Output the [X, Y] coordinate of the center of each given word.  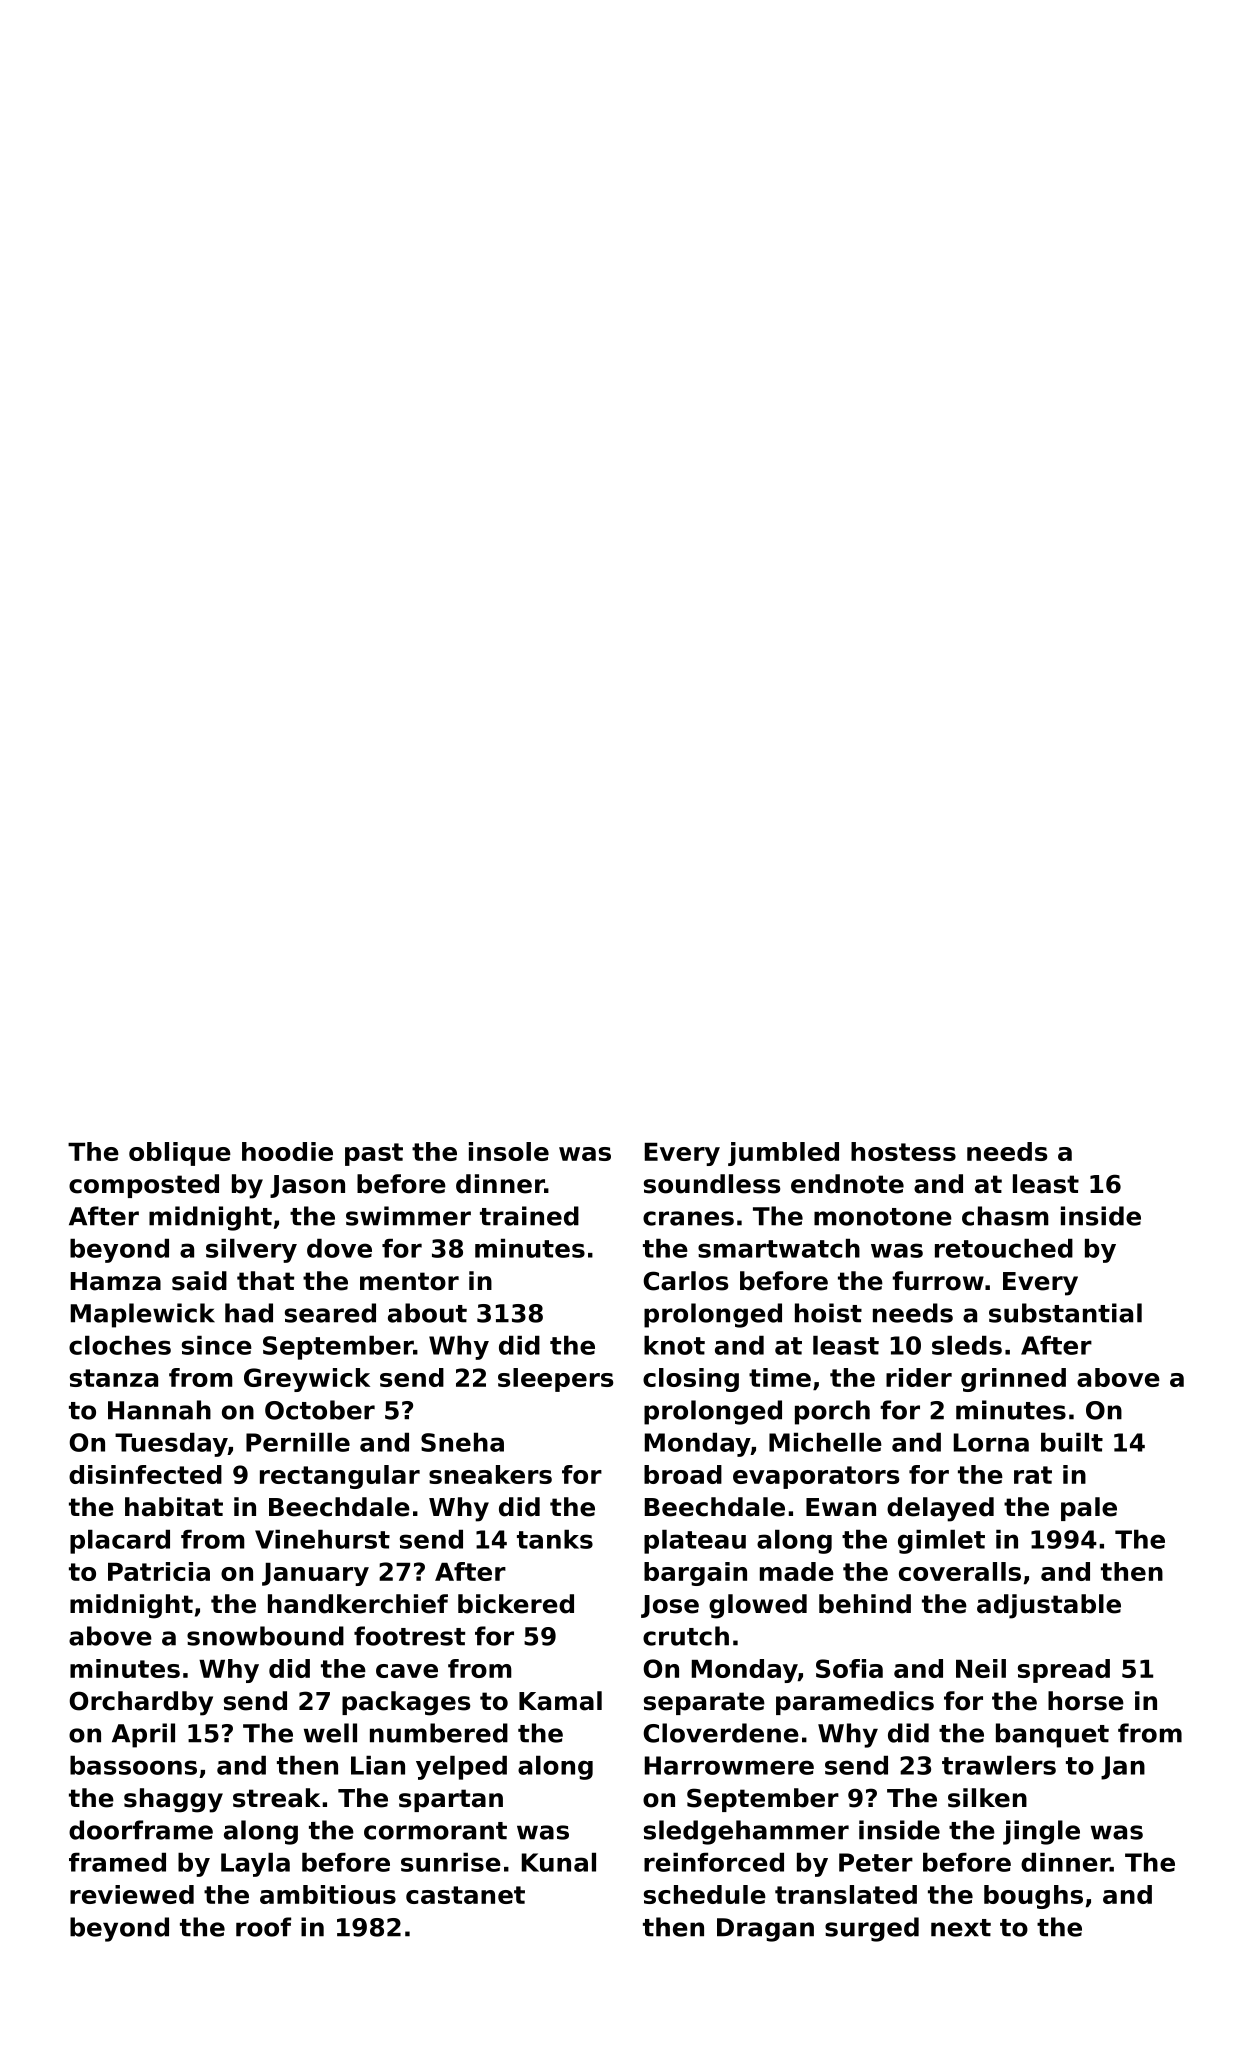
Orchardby [141, 1703]
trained [529, 1216]
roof [263, 1927]
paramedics [855, 1703]
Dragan [765, 1930]
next [961, 1928]
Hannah [159, 1410]
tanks [555, 1539]
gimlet [941, 1542]
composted [144, 1186]
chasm [1005, 1216]
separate [704, 1703]
